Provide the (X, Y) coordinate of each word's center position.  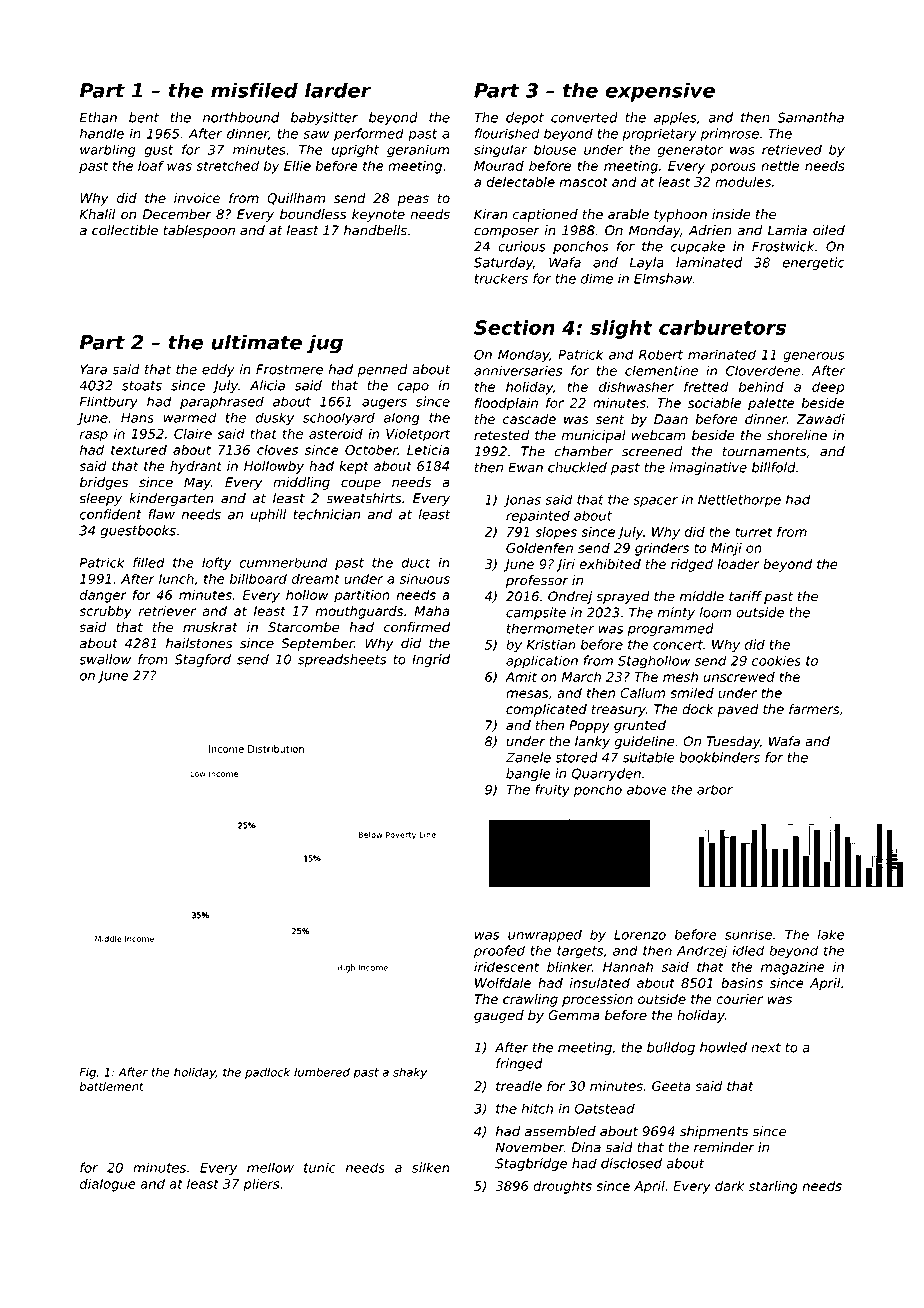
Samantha (810, 117)
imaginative (708, 468)
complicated (546, 710)
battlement (112, 1086)
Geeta (671, 1086)
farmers (814, 709)
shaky (410, 1073)
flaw (161, 514)
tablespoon (199, 231)
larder (338, 90)
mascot (584, 182)
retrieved (792, 149)
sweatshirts (364, 498)
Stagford (202, 660)
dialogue (108, 1185)
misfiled (254, 90)
